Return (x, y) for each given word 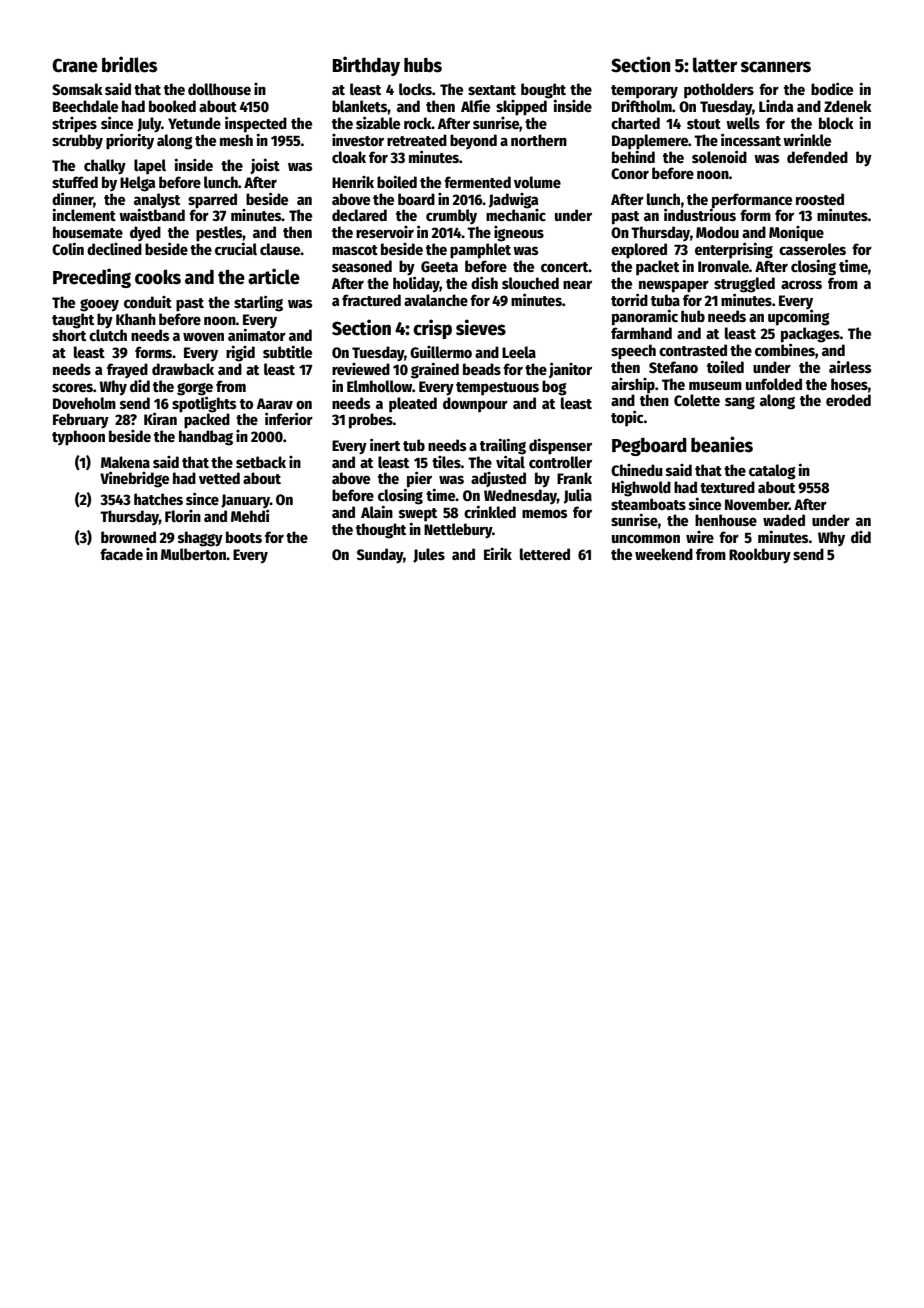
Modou (717, 232)
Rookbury (760, 556)
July (149, 125)
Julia (578, 496)
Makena (125, 462)
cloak (349, 157)
